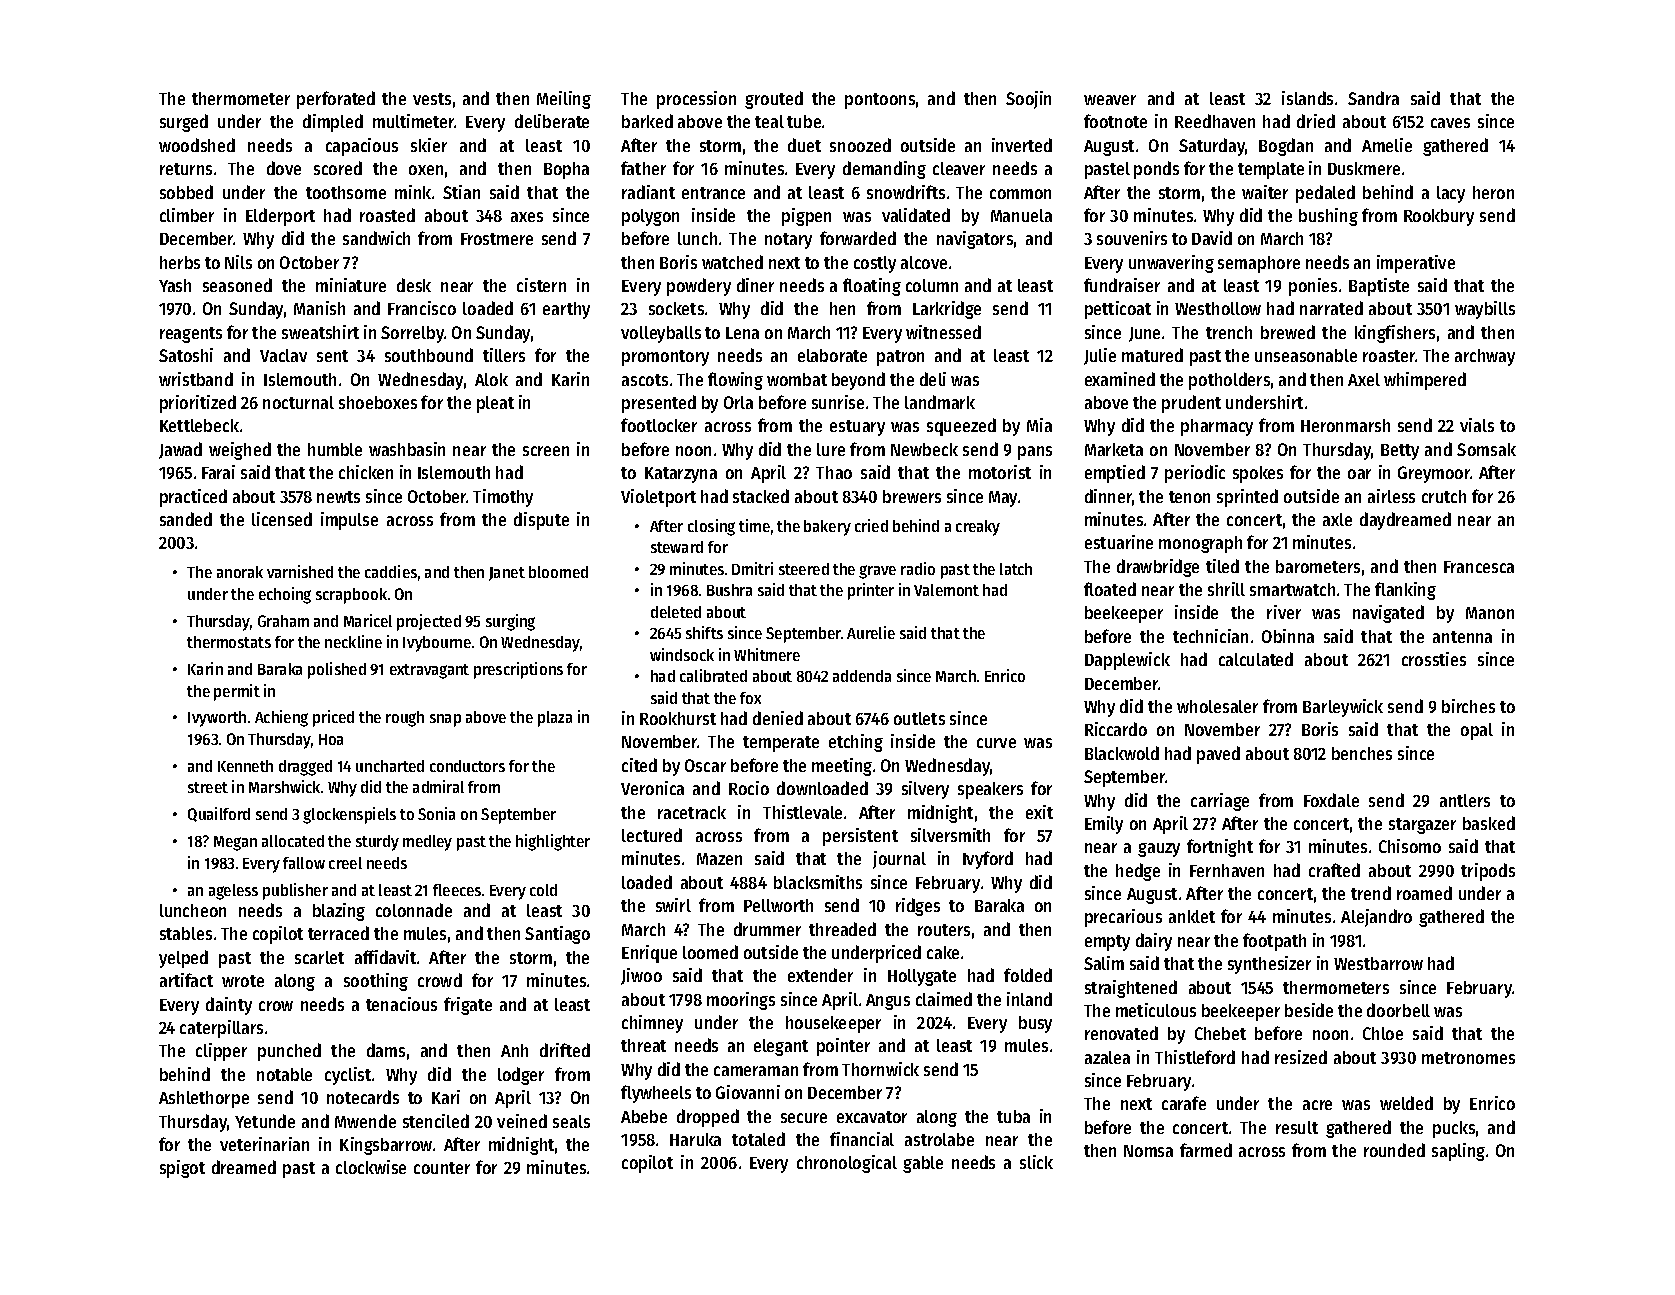  Describe the element at coordinates (758, 1139) in the image. I see `totaled` at that location.
